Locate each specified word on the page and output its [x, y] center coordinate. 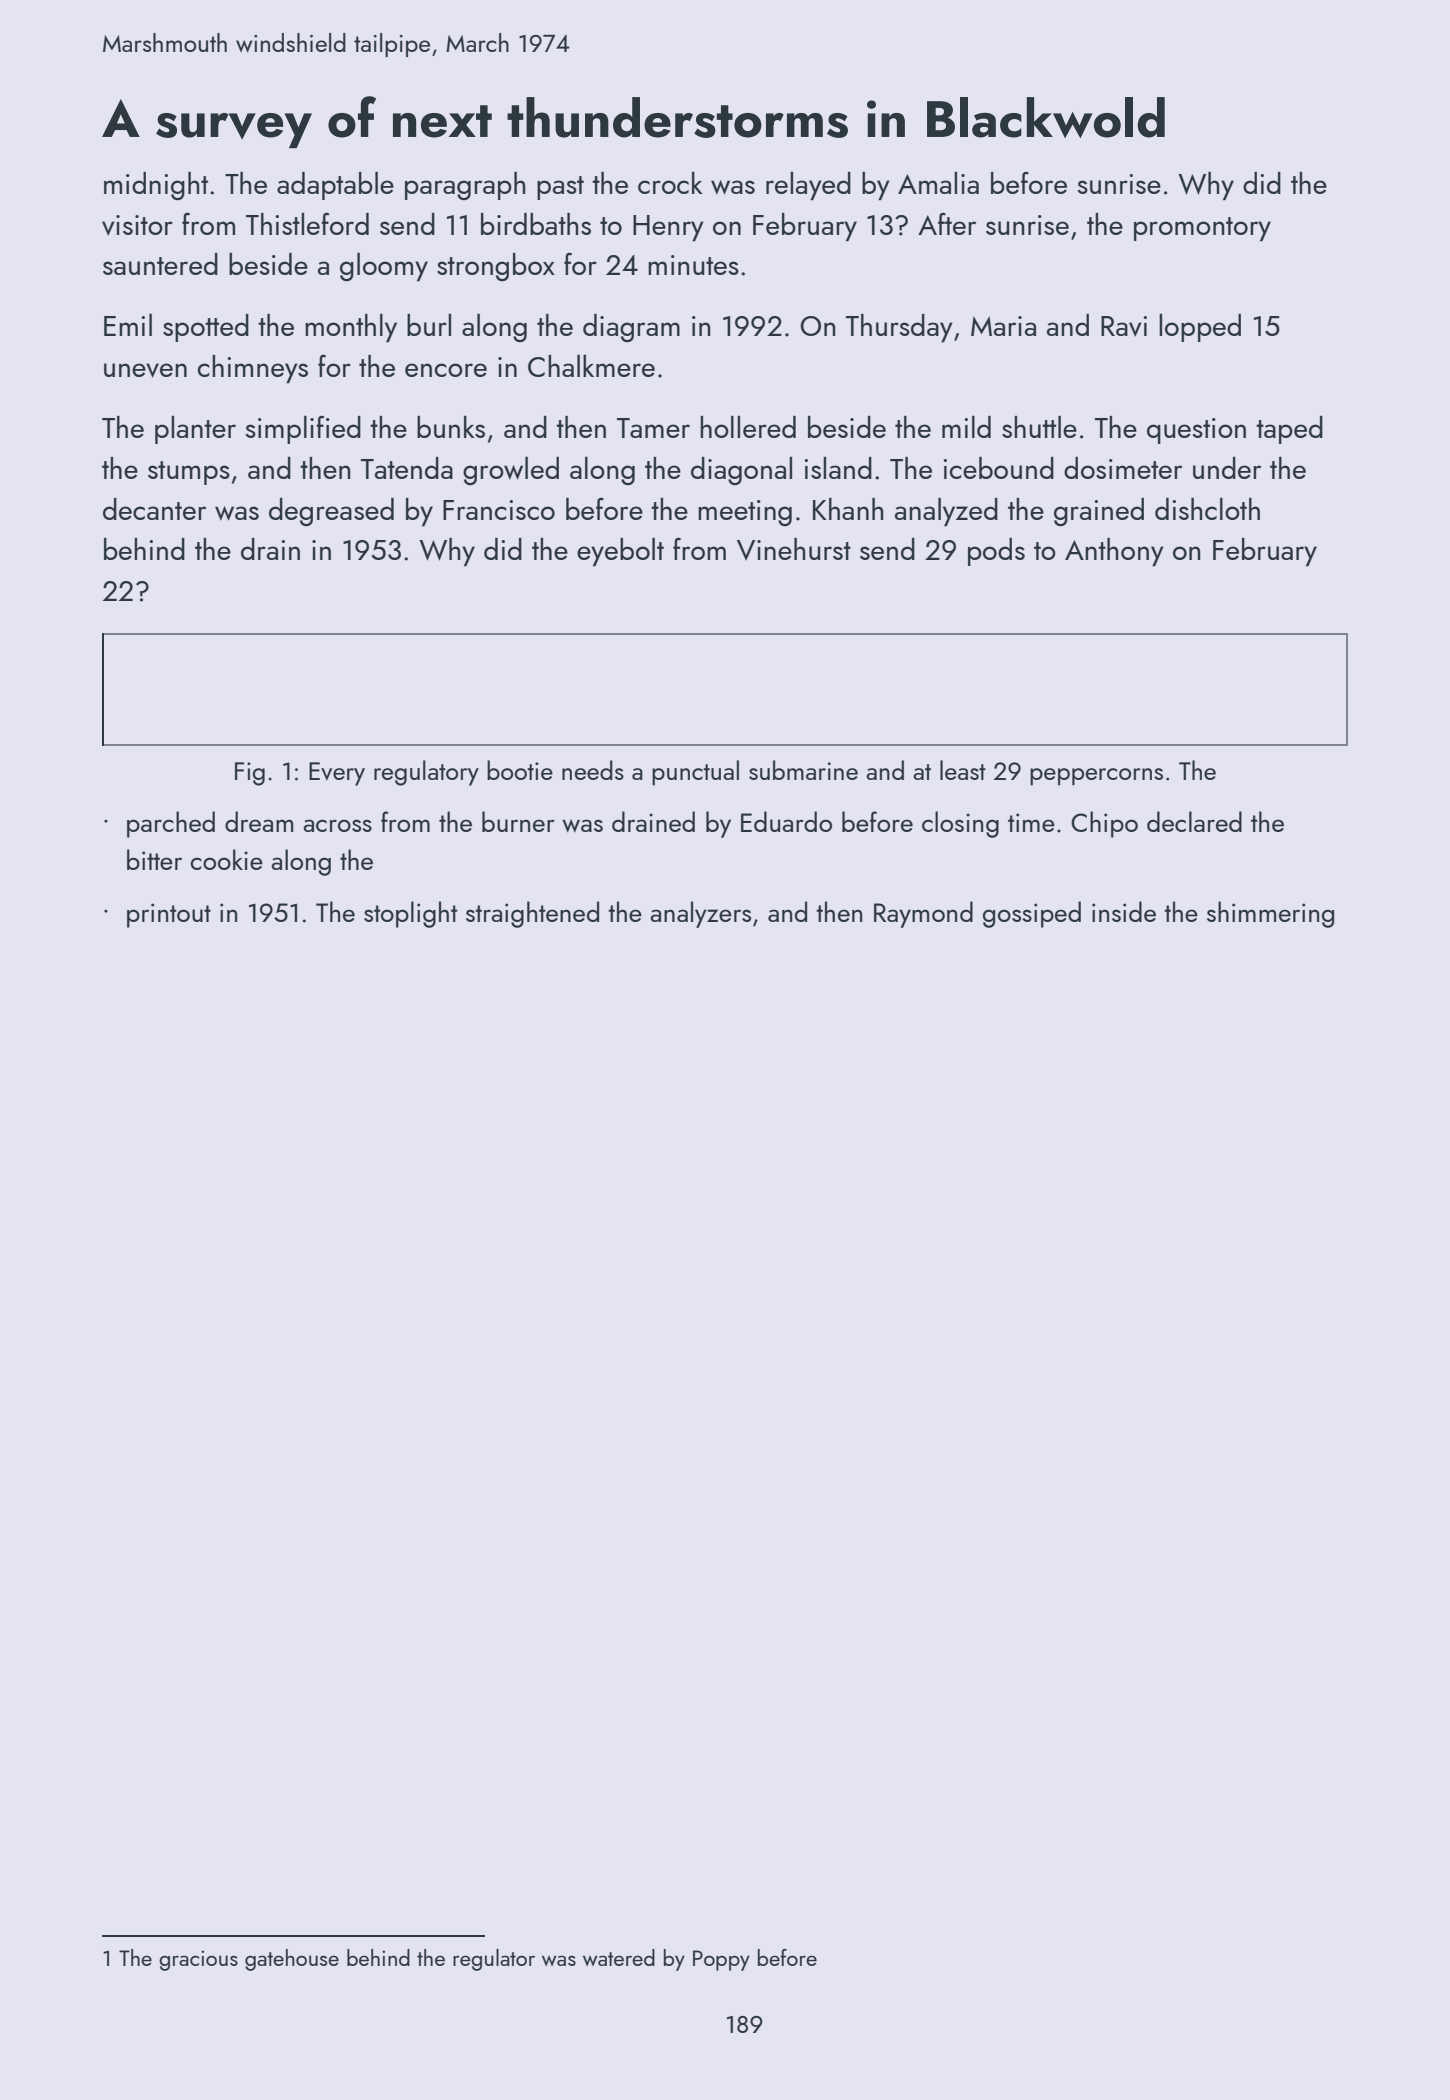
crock [670, 183]
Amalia [938, 183]
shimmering [1270, 914]
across [337, 825]
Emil [128, 325]
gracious [198, 1960]
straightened [532, 914]
